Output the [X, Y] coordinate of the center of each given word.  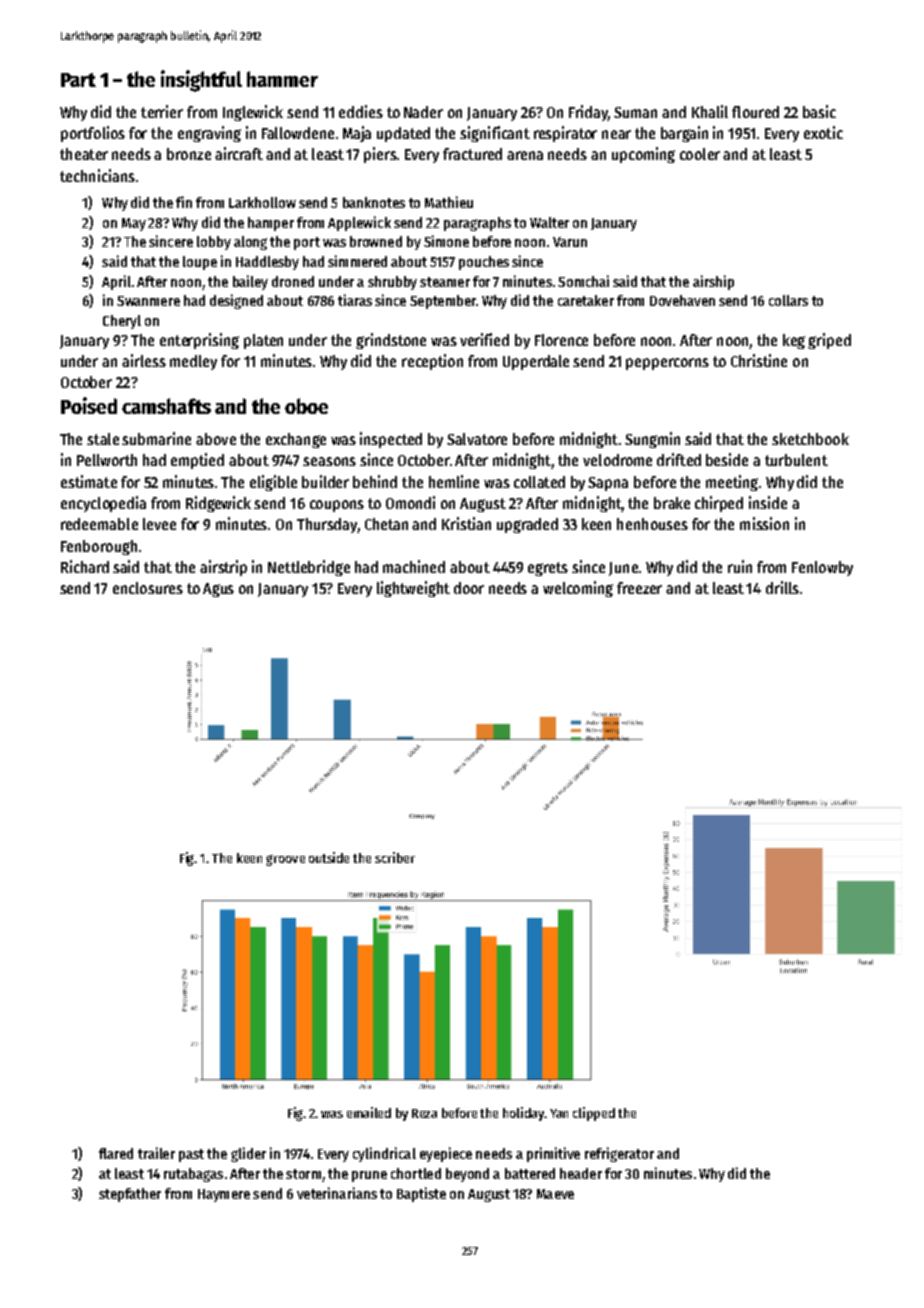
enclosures [148, 588]
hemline [454, 481]
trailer [156, 1153]
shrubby [392, 283]
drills [782, 587]
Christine [759, 360]
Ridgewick [218, 504]
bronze [189, 154]
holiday [523, 1114]
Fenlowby [822, 568]
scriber [395, 857]
